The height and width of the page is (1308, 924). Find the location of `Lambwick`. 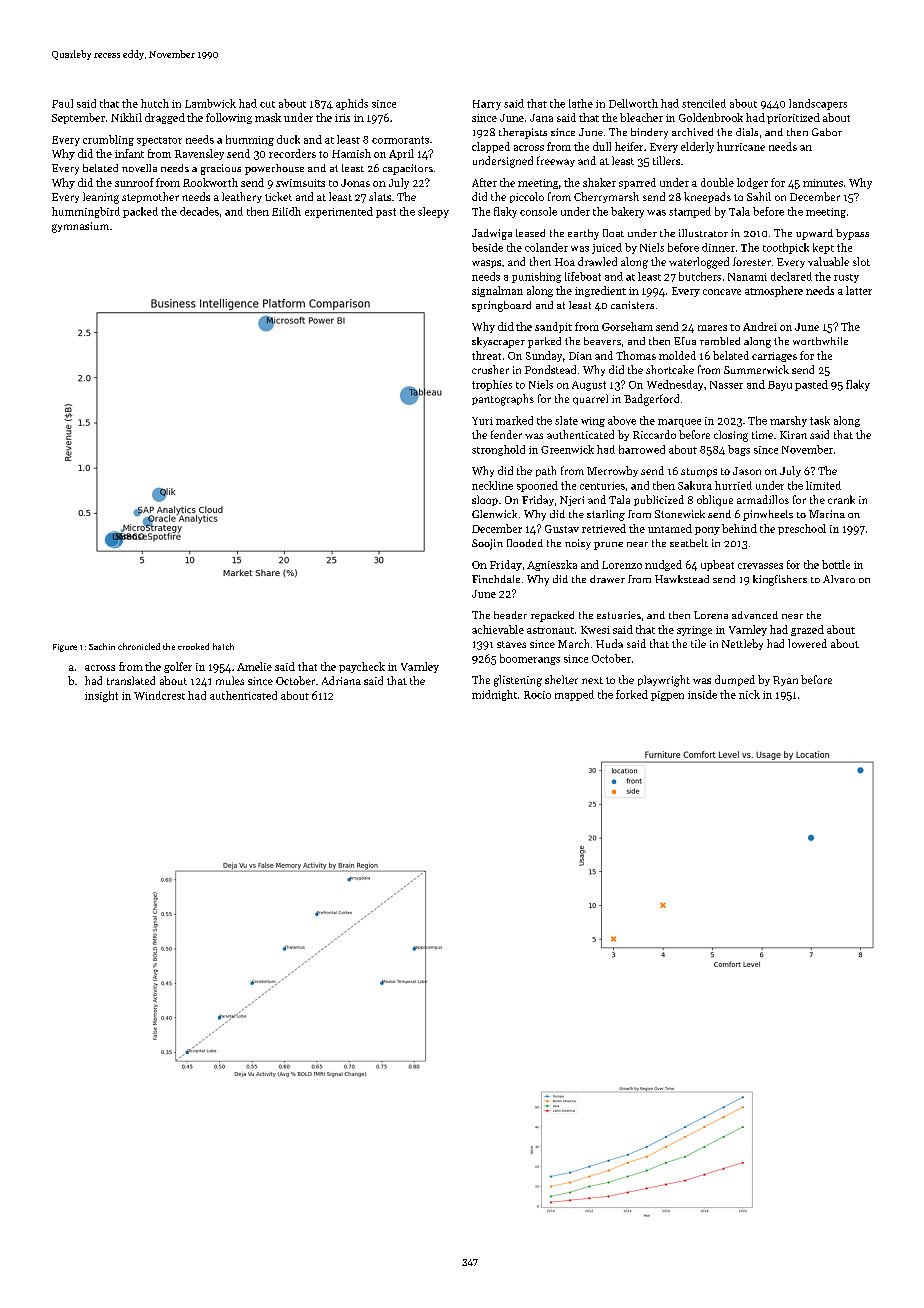

Lambwick is located at coordinates (210, 103).
